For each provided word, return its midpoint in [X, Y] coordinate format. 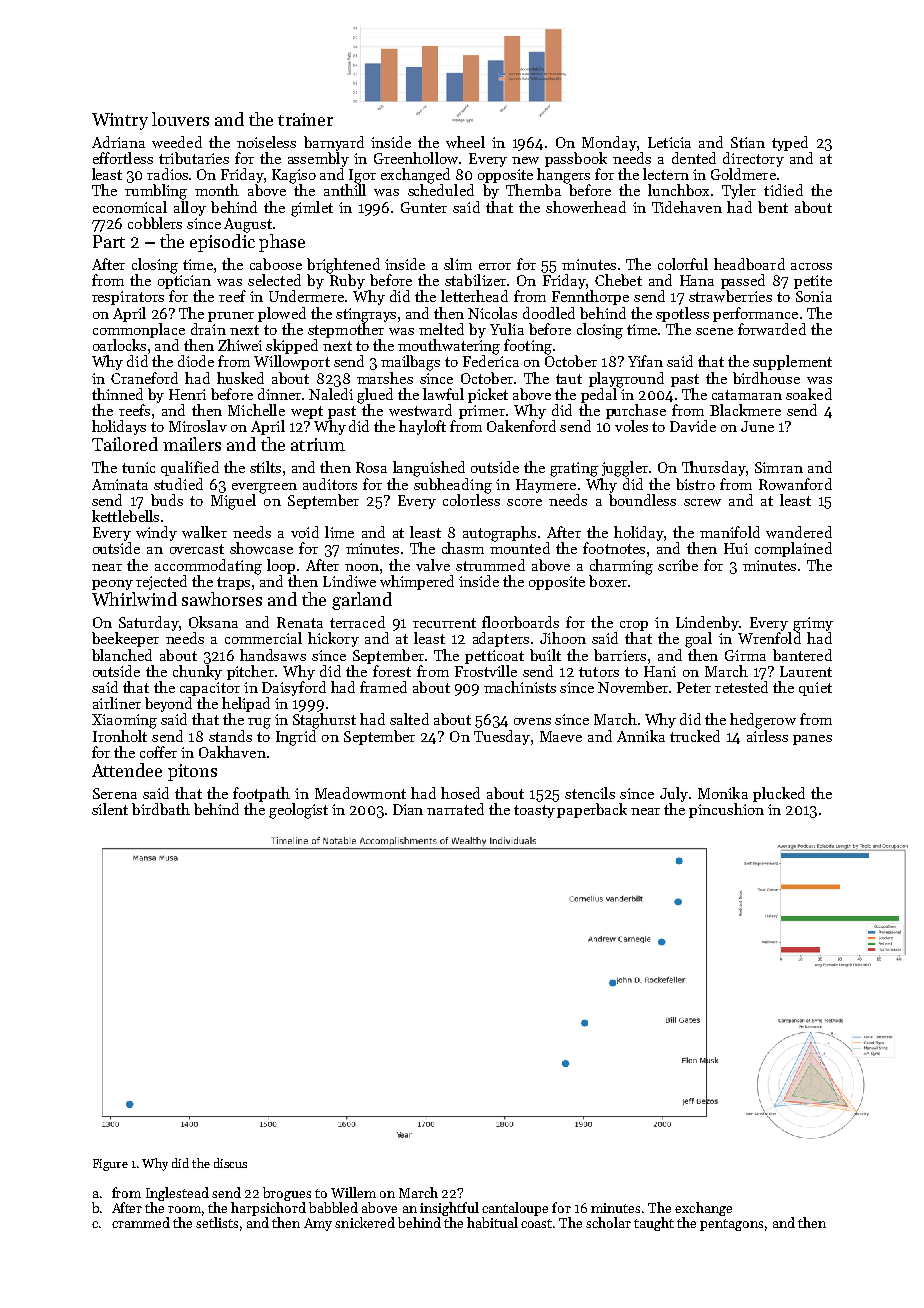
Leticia [669, 142]
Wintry [120, 121]
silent [110, 809]
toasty [534, 811]
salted [409, 719]
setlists [217, 1222]
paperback [592, 810]
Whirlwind [134, 599]
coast [536, 1223]
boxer [608, 581]
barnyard [334, 143]
